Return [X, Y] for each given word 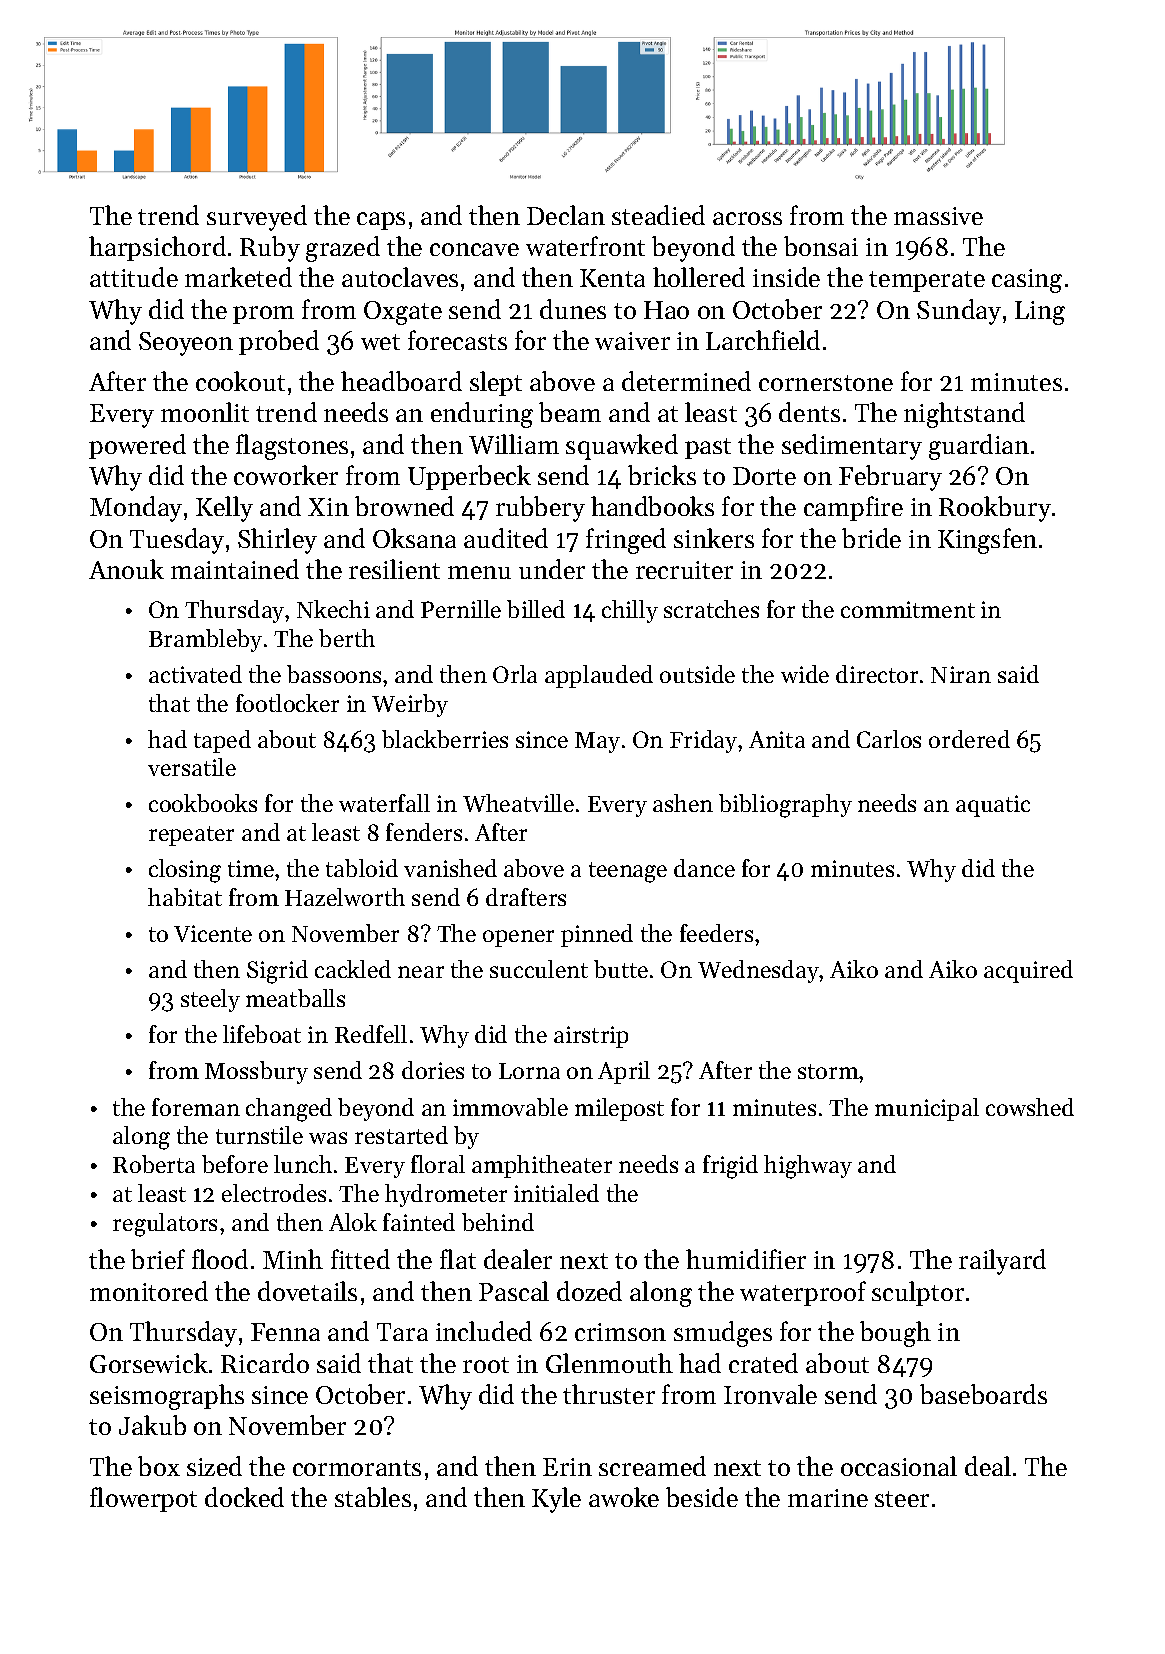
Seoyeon [186, 344]
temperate [927, 281]
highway [808, 1167]
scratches [711, 609]
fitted [360, 1259]
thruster [609, 1394]
